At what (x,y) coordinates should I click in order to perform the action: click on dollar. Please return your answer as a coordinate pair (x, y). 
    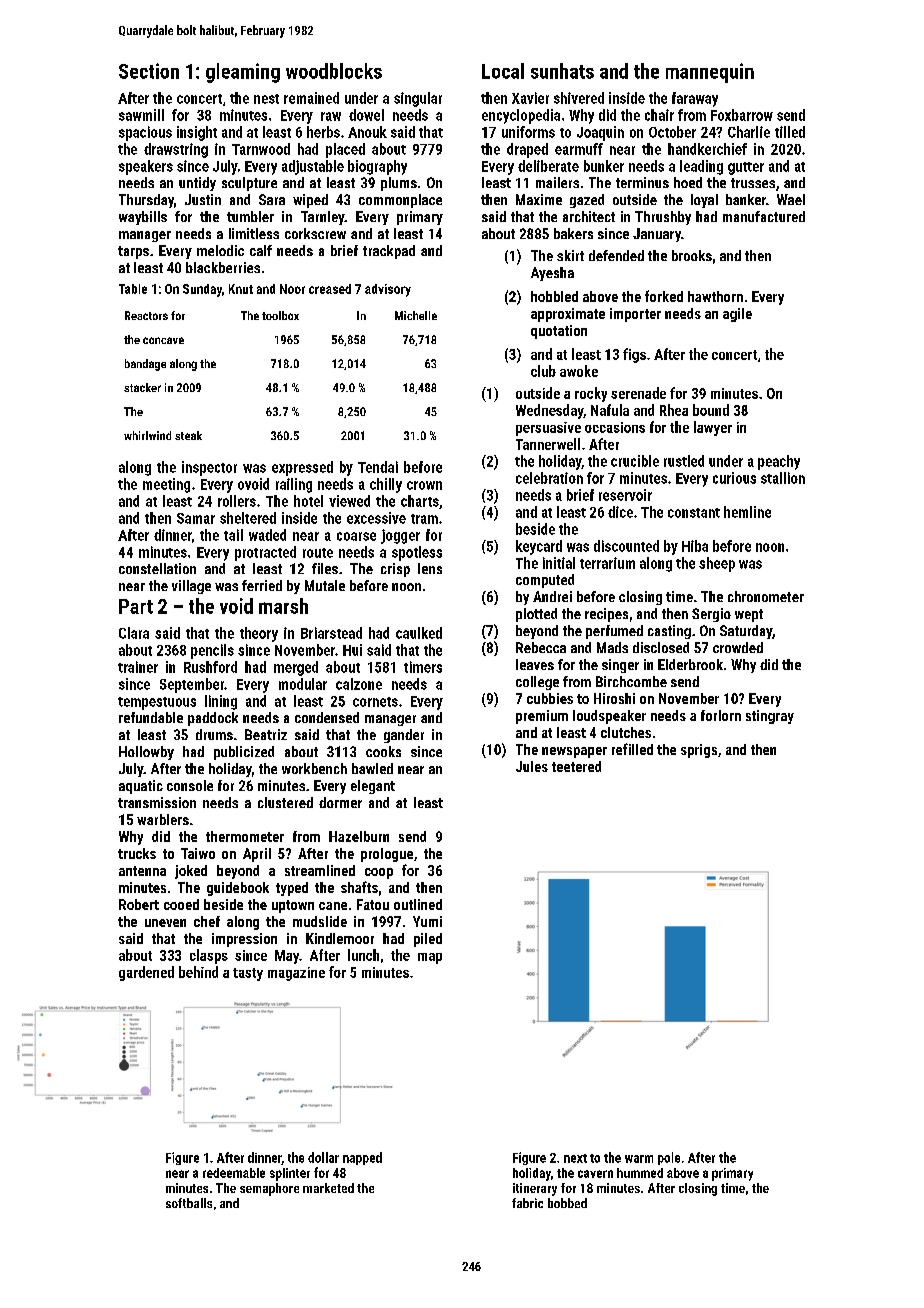
    Looking at the image, I should click on (323, 1157).
